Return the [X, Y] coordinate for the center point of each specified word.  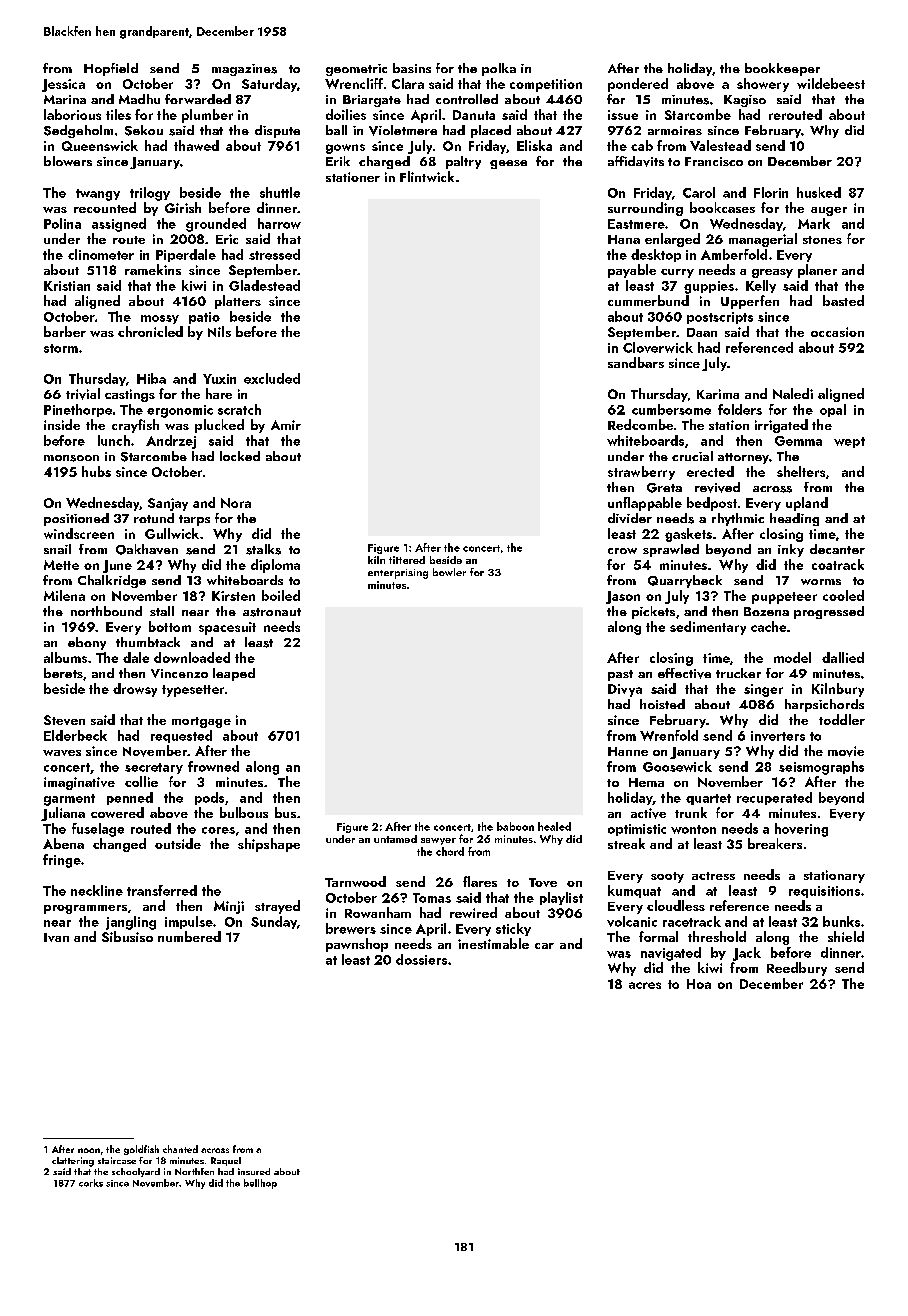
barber [65, 331]
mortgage [201, 722]
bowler [449, 572]
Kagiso [745, 101]
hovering [801, 830]
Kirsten [233, 596]
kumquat [634, 891]
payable [632, 271]
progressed [829, 612]
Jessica [63, 85]
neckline [97, 890]
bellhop [260, 1184]
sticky [513, 929]
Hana [624, 239]
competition [546, 85]
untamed [395, 839]
